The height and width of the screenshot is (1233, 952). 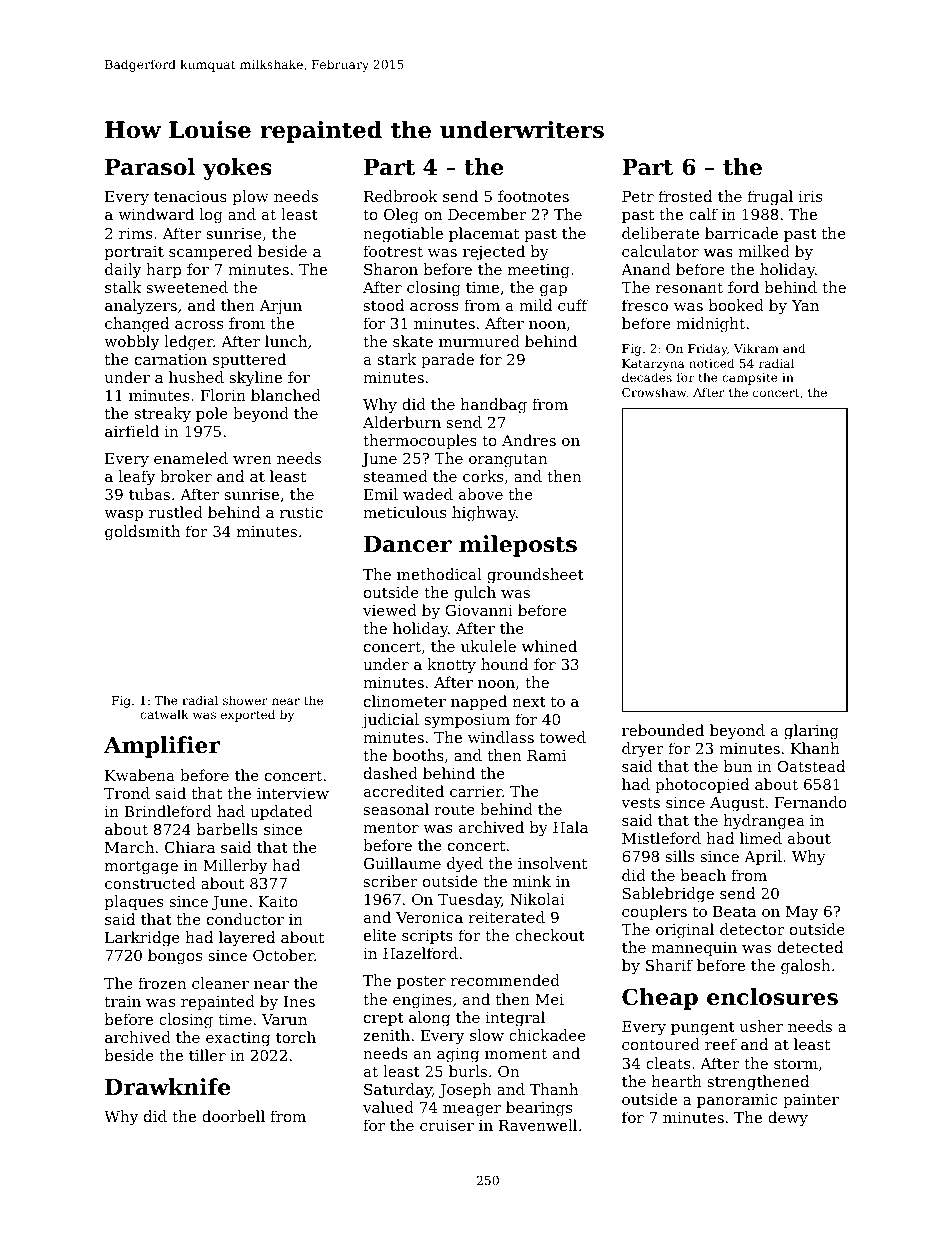 I want to click on knotty, so click(x=451, y=666).
